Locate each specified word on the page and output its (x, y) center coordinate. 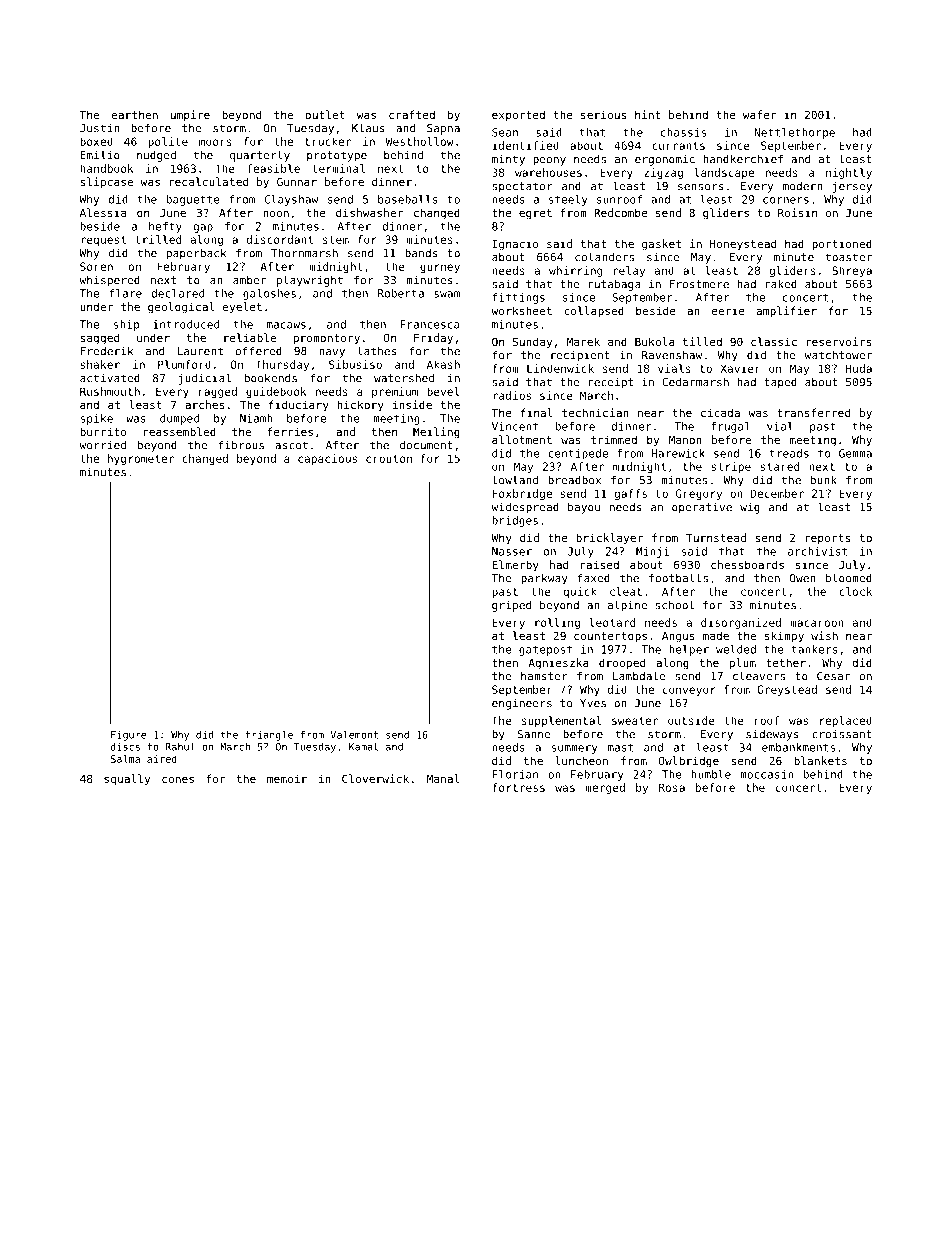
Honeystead (743, 245)
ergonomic (665, 160)
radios (512, 395)
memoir (287, 778)
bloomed (849, 578)
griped (511, 606)
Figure (128, 736)
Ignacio (515, 245)
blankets (820, 760)
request (104, 241)
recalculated (208, 181)
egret (535, 214)
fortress (519, 787)
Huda (859, 368)
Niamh (256, 418)
